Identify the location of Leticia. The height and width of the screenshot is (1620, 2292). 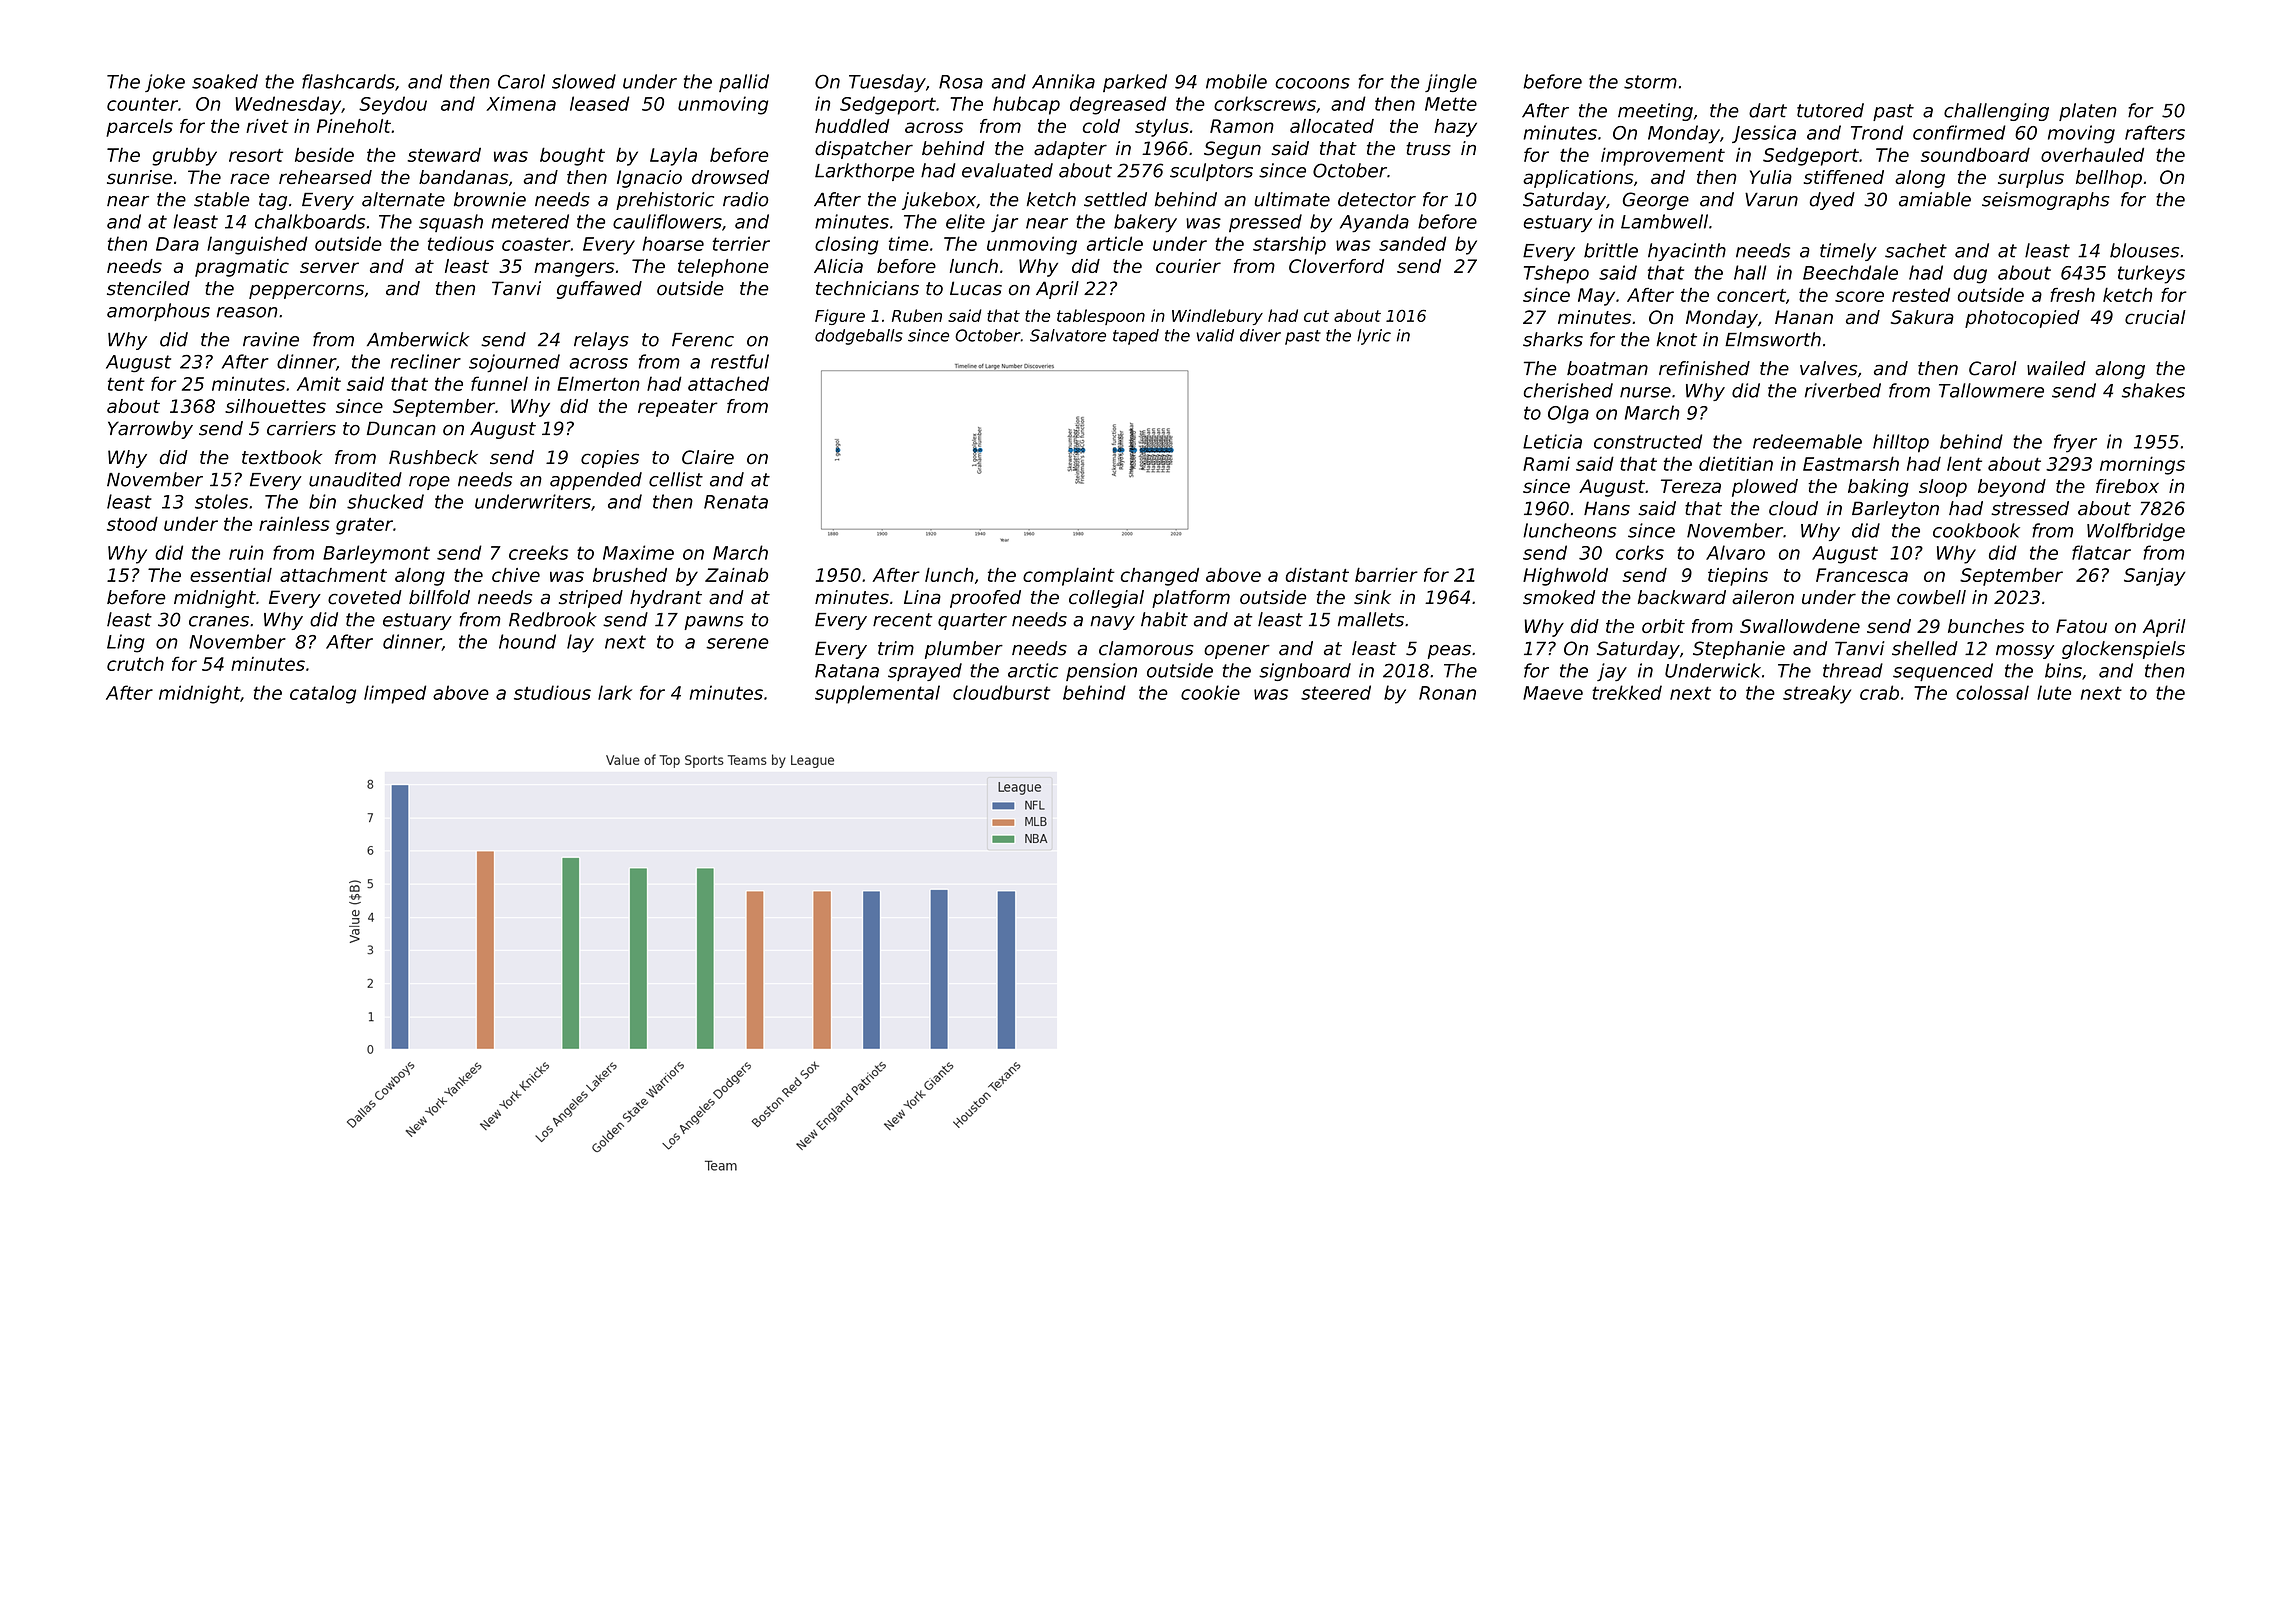
(1552, 441).
